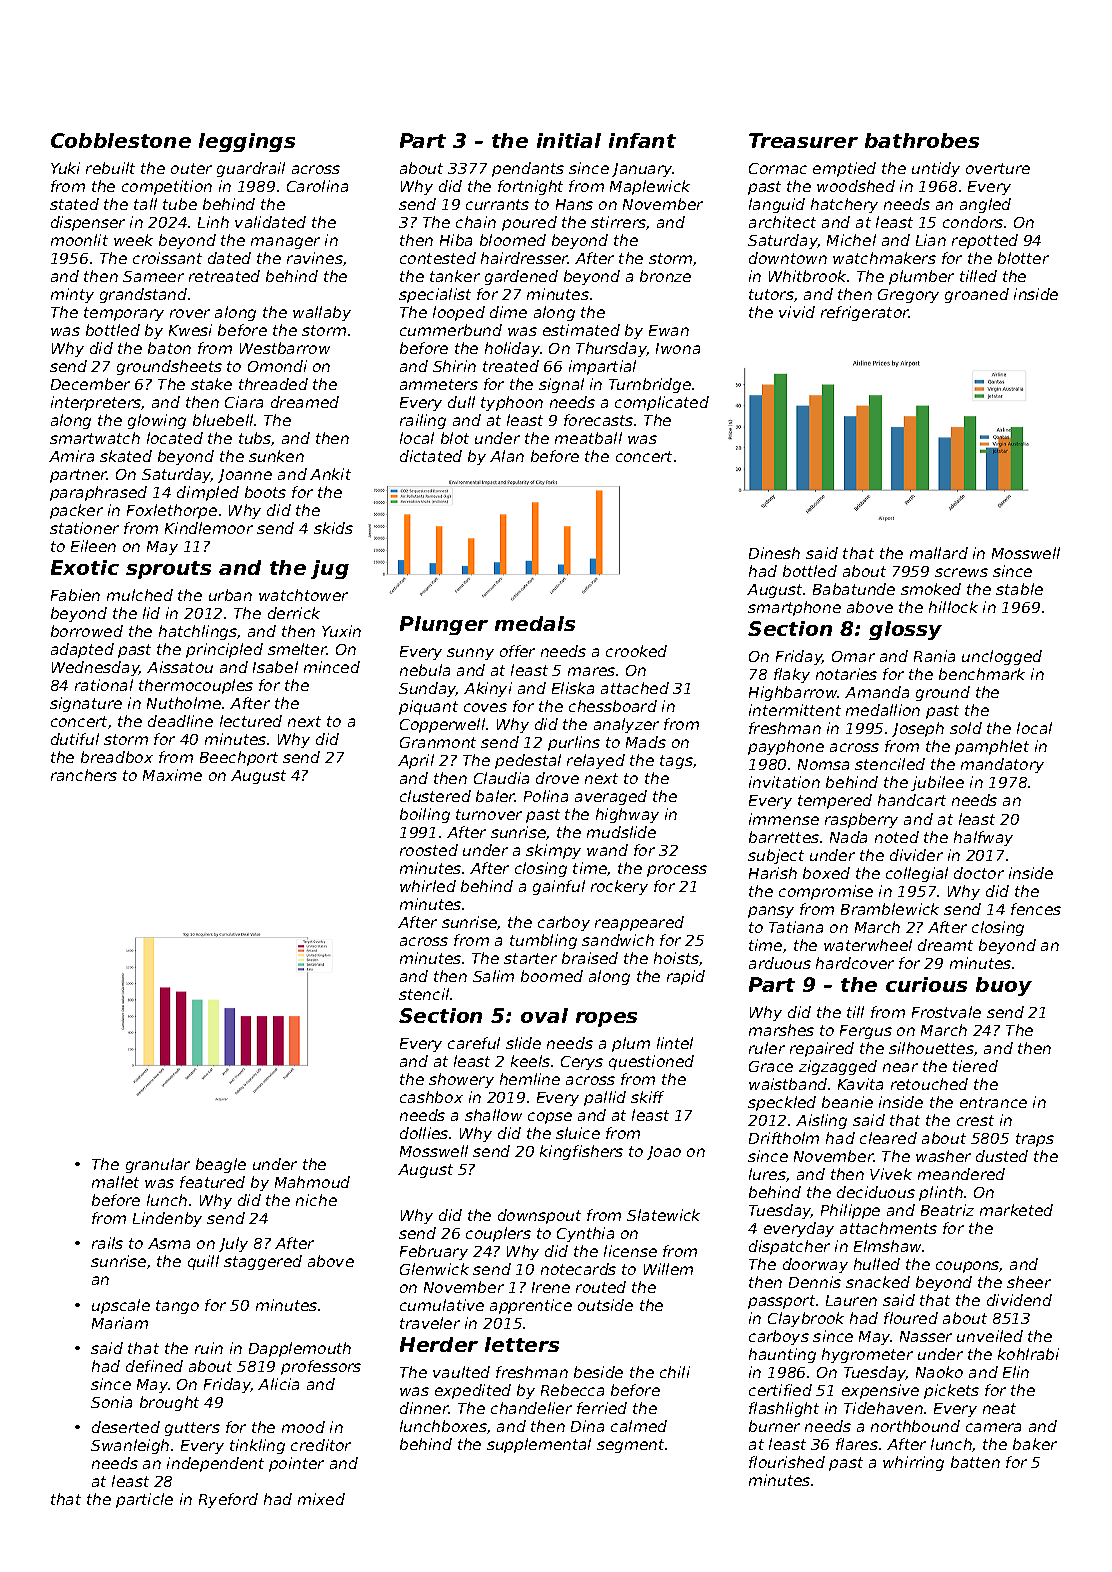 Image resolution: width=1112 pixels, height=1572 pixels. I want to click on outer, so click(191, 168).
